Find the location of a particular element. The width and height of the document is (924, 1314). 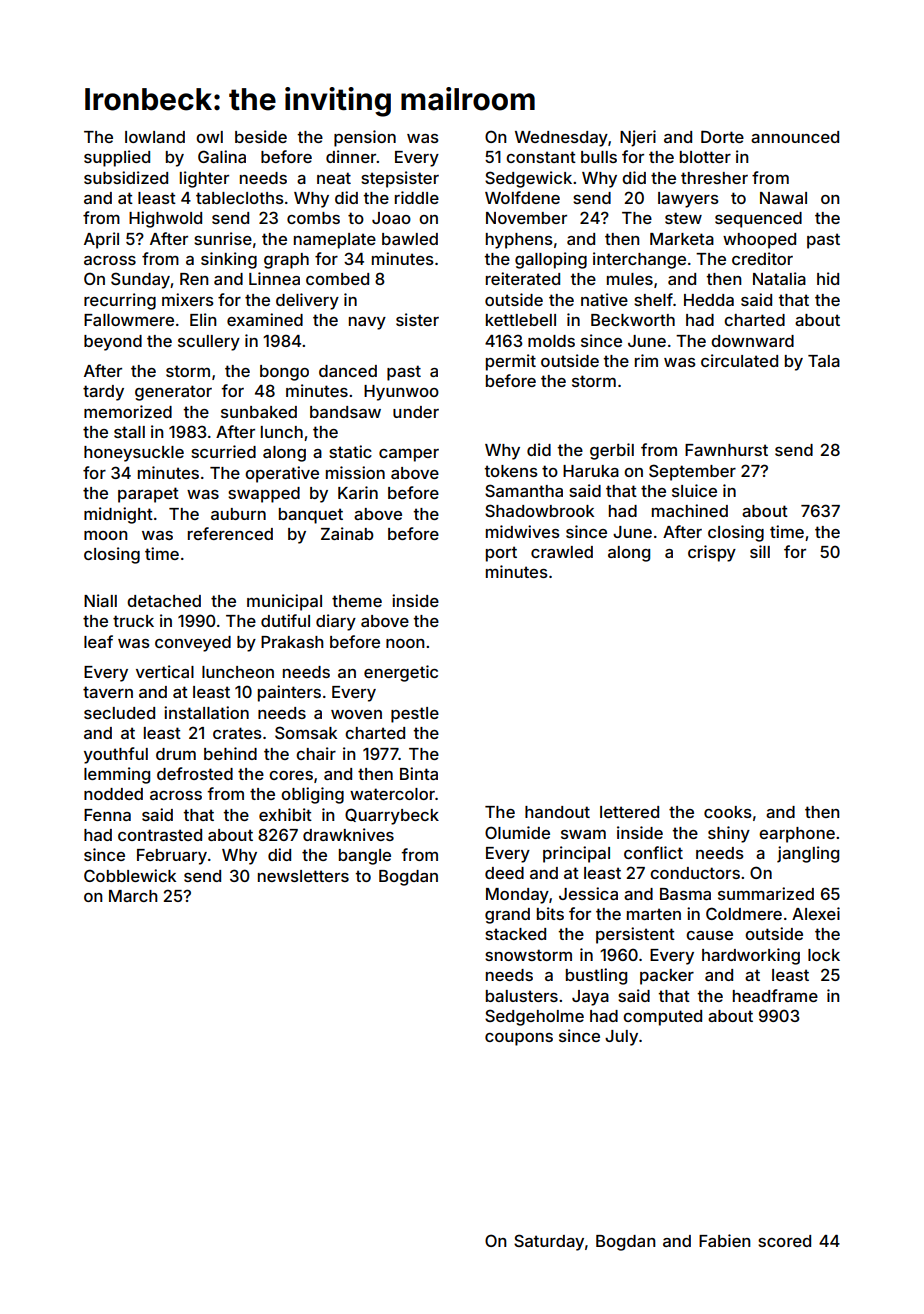

handout is located at coordinates (557, 812).
